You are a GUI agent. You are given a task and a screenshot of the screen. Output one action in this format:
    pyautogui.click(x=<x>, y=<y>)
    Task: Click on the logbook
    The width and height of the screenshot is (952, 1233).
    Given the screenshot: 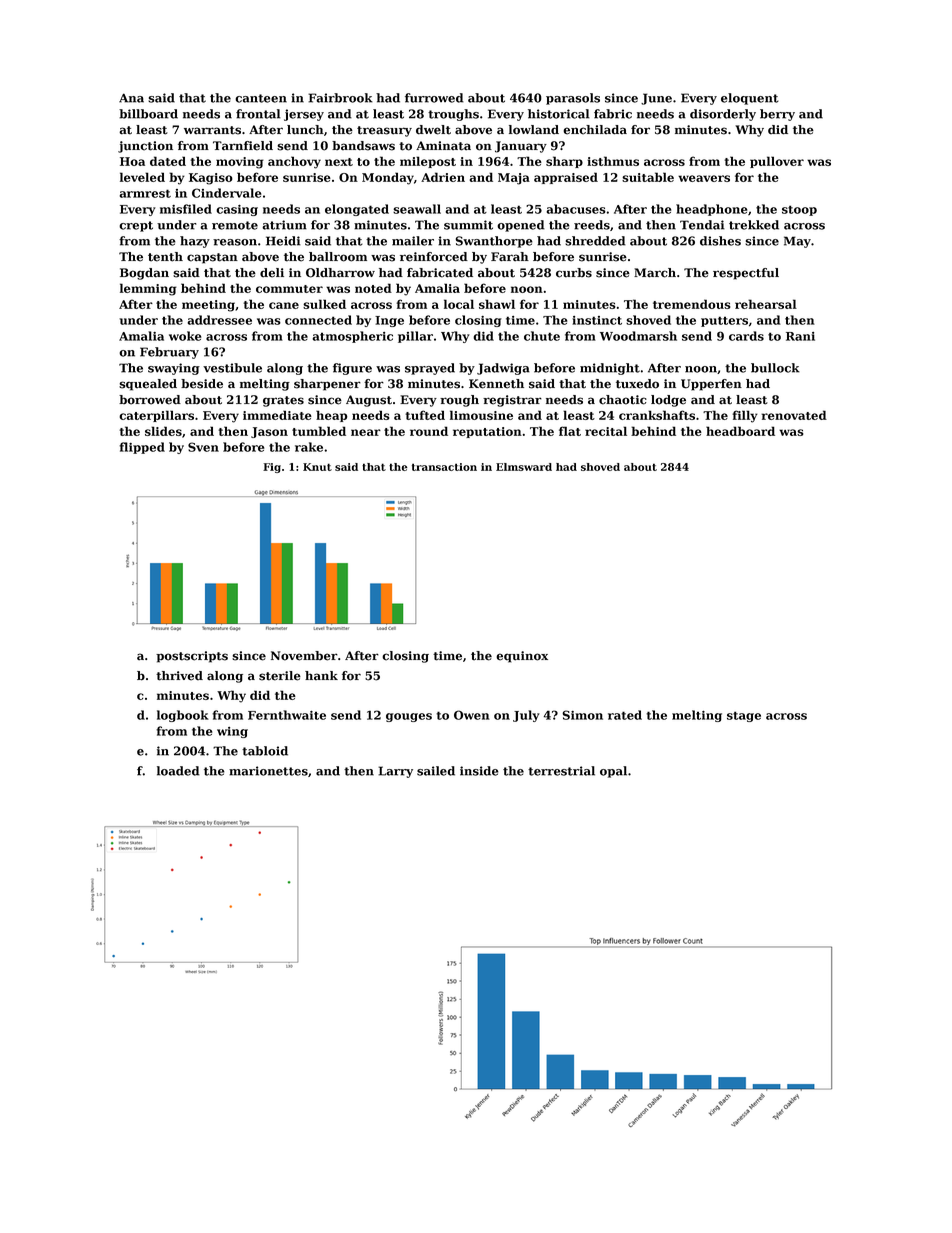 What is the action you would take?
    pyautogui.click(x=183, y=716)
